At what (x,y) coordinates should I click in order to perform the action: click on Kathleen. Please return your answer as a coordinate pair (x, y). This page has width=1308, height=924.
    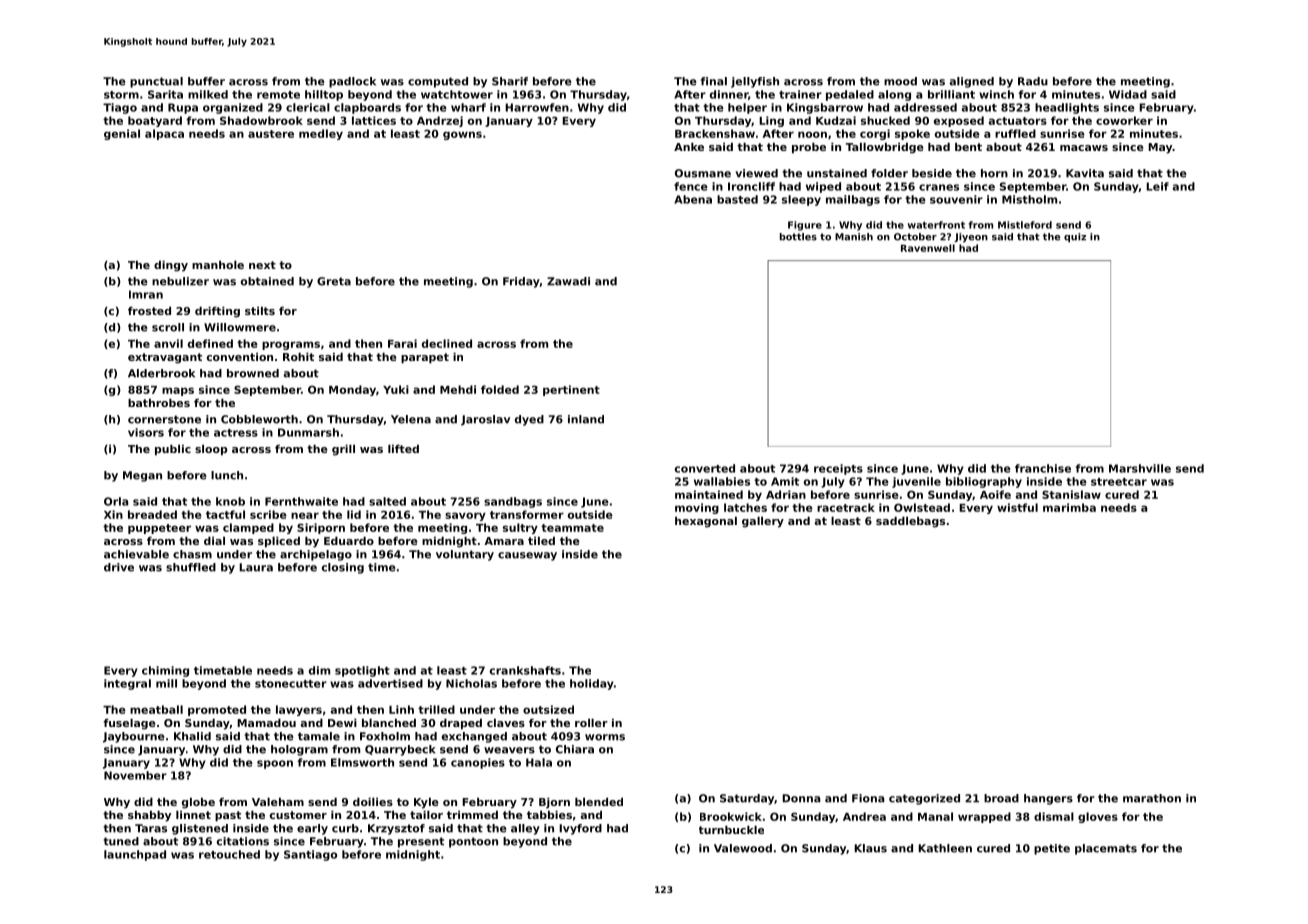
    Looking at the image, I should click on (945, 848).
